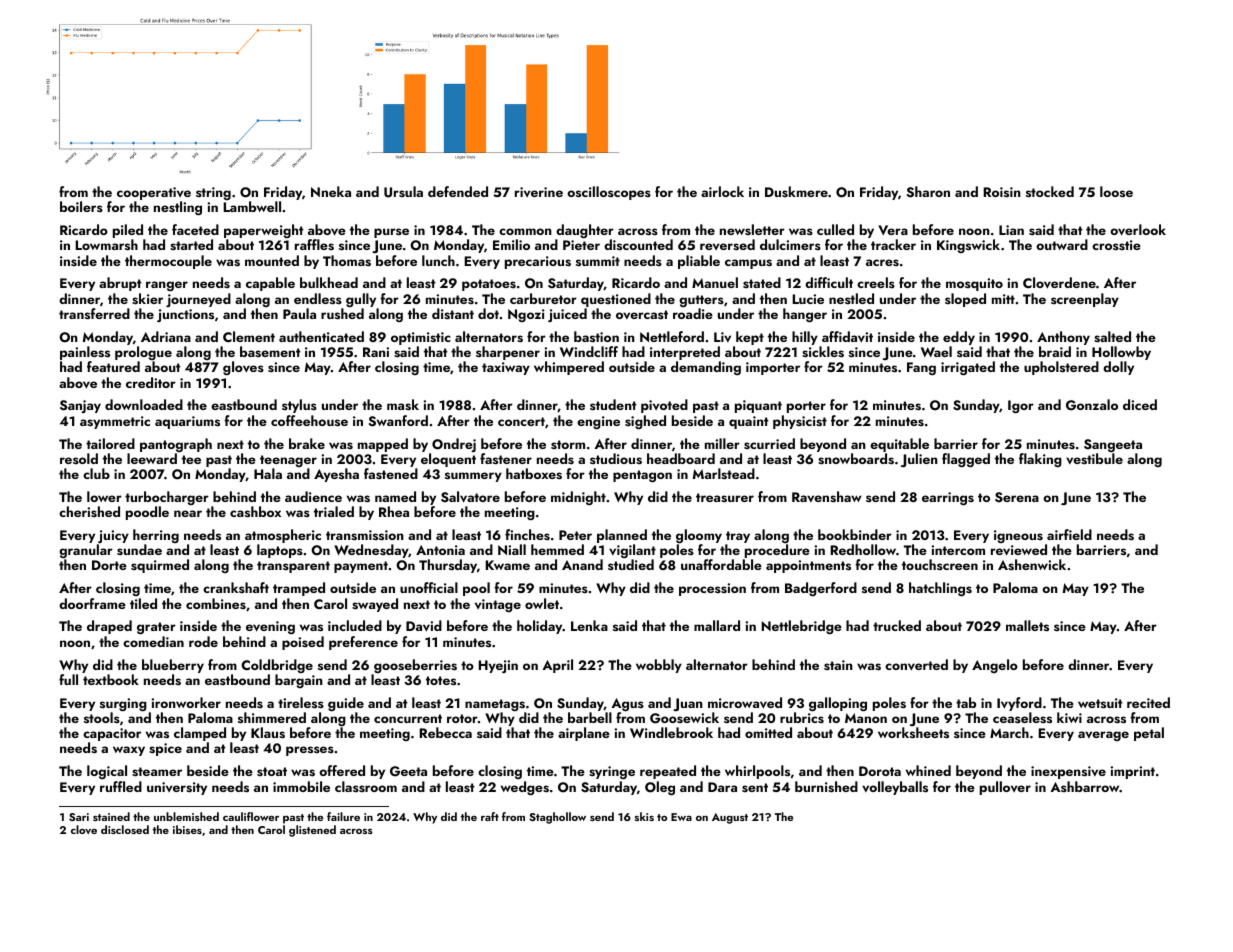 The image size is (1233, 952). What do you see at coordinates (331, 191) in the screenshot?
I see `Nneka` at bounding box center [331, 191].
